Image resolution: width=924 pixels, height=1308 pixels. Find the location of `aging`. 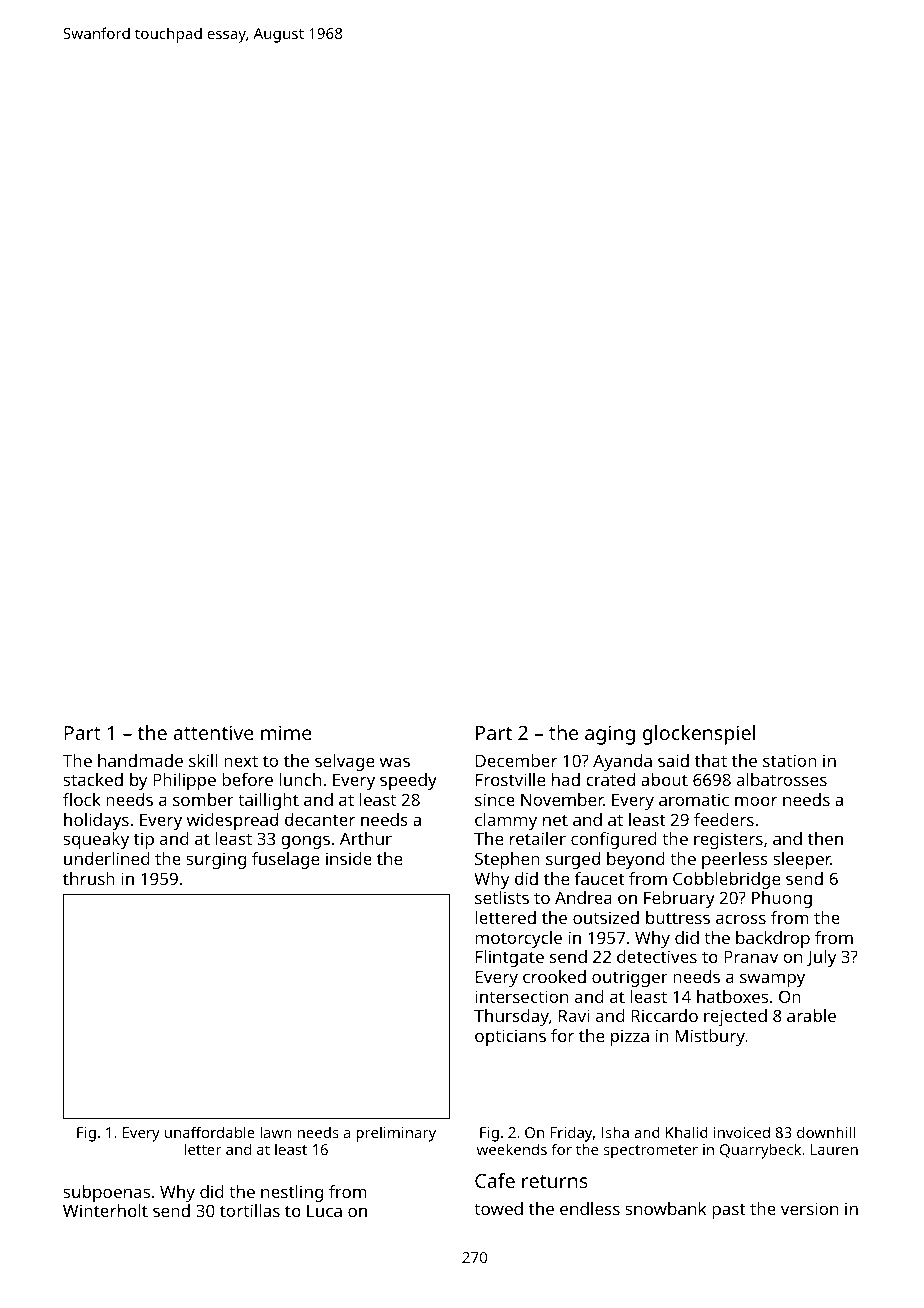

aging is located at coordinates (610, 735).
